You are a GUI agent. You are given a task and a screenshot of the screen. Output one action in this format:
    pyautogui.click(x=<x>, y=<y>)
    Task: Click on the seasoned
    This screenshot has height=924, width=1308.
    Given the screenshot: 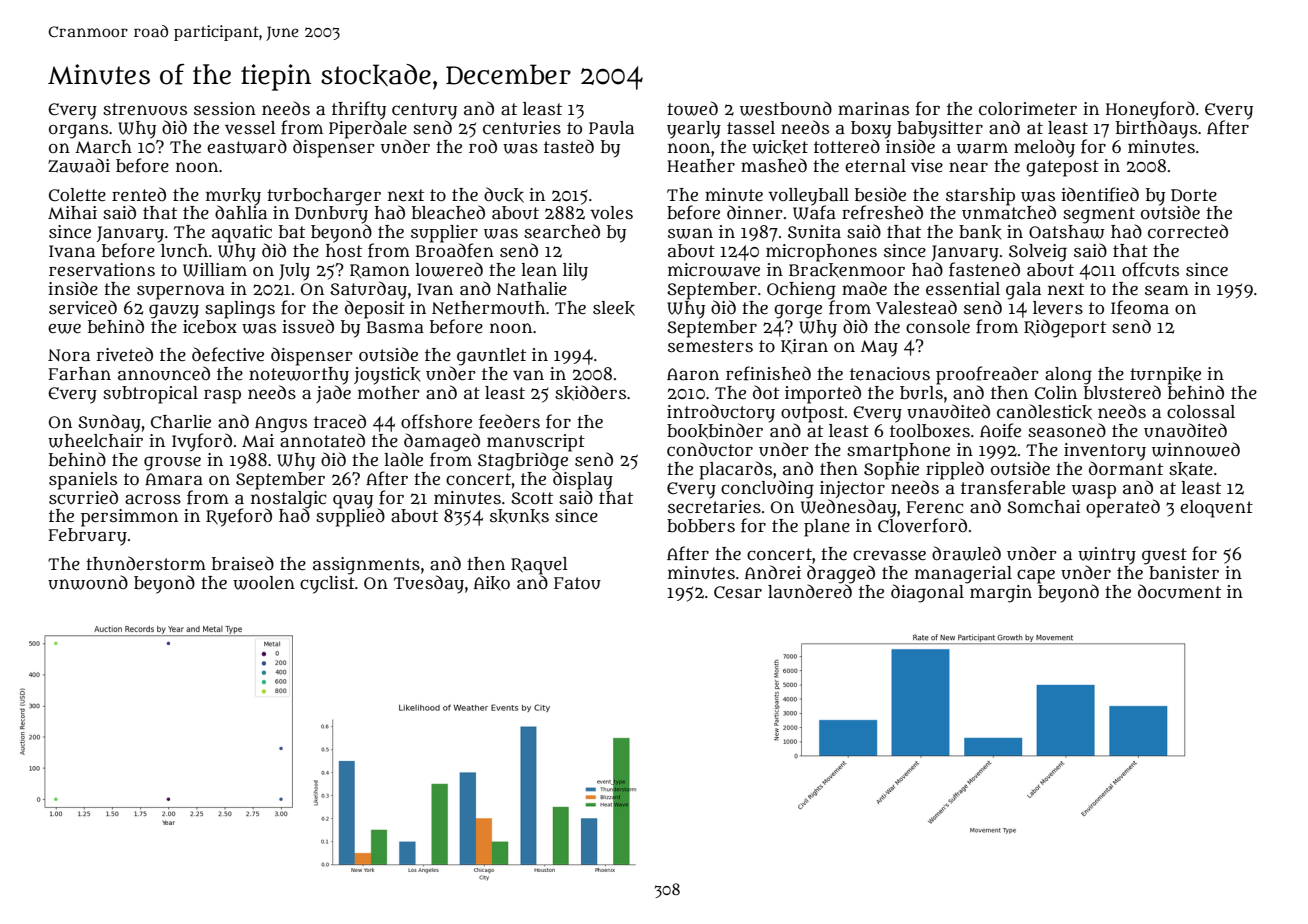 What is the action you would take?
    pyautogui.click(x=1067, y=430)
